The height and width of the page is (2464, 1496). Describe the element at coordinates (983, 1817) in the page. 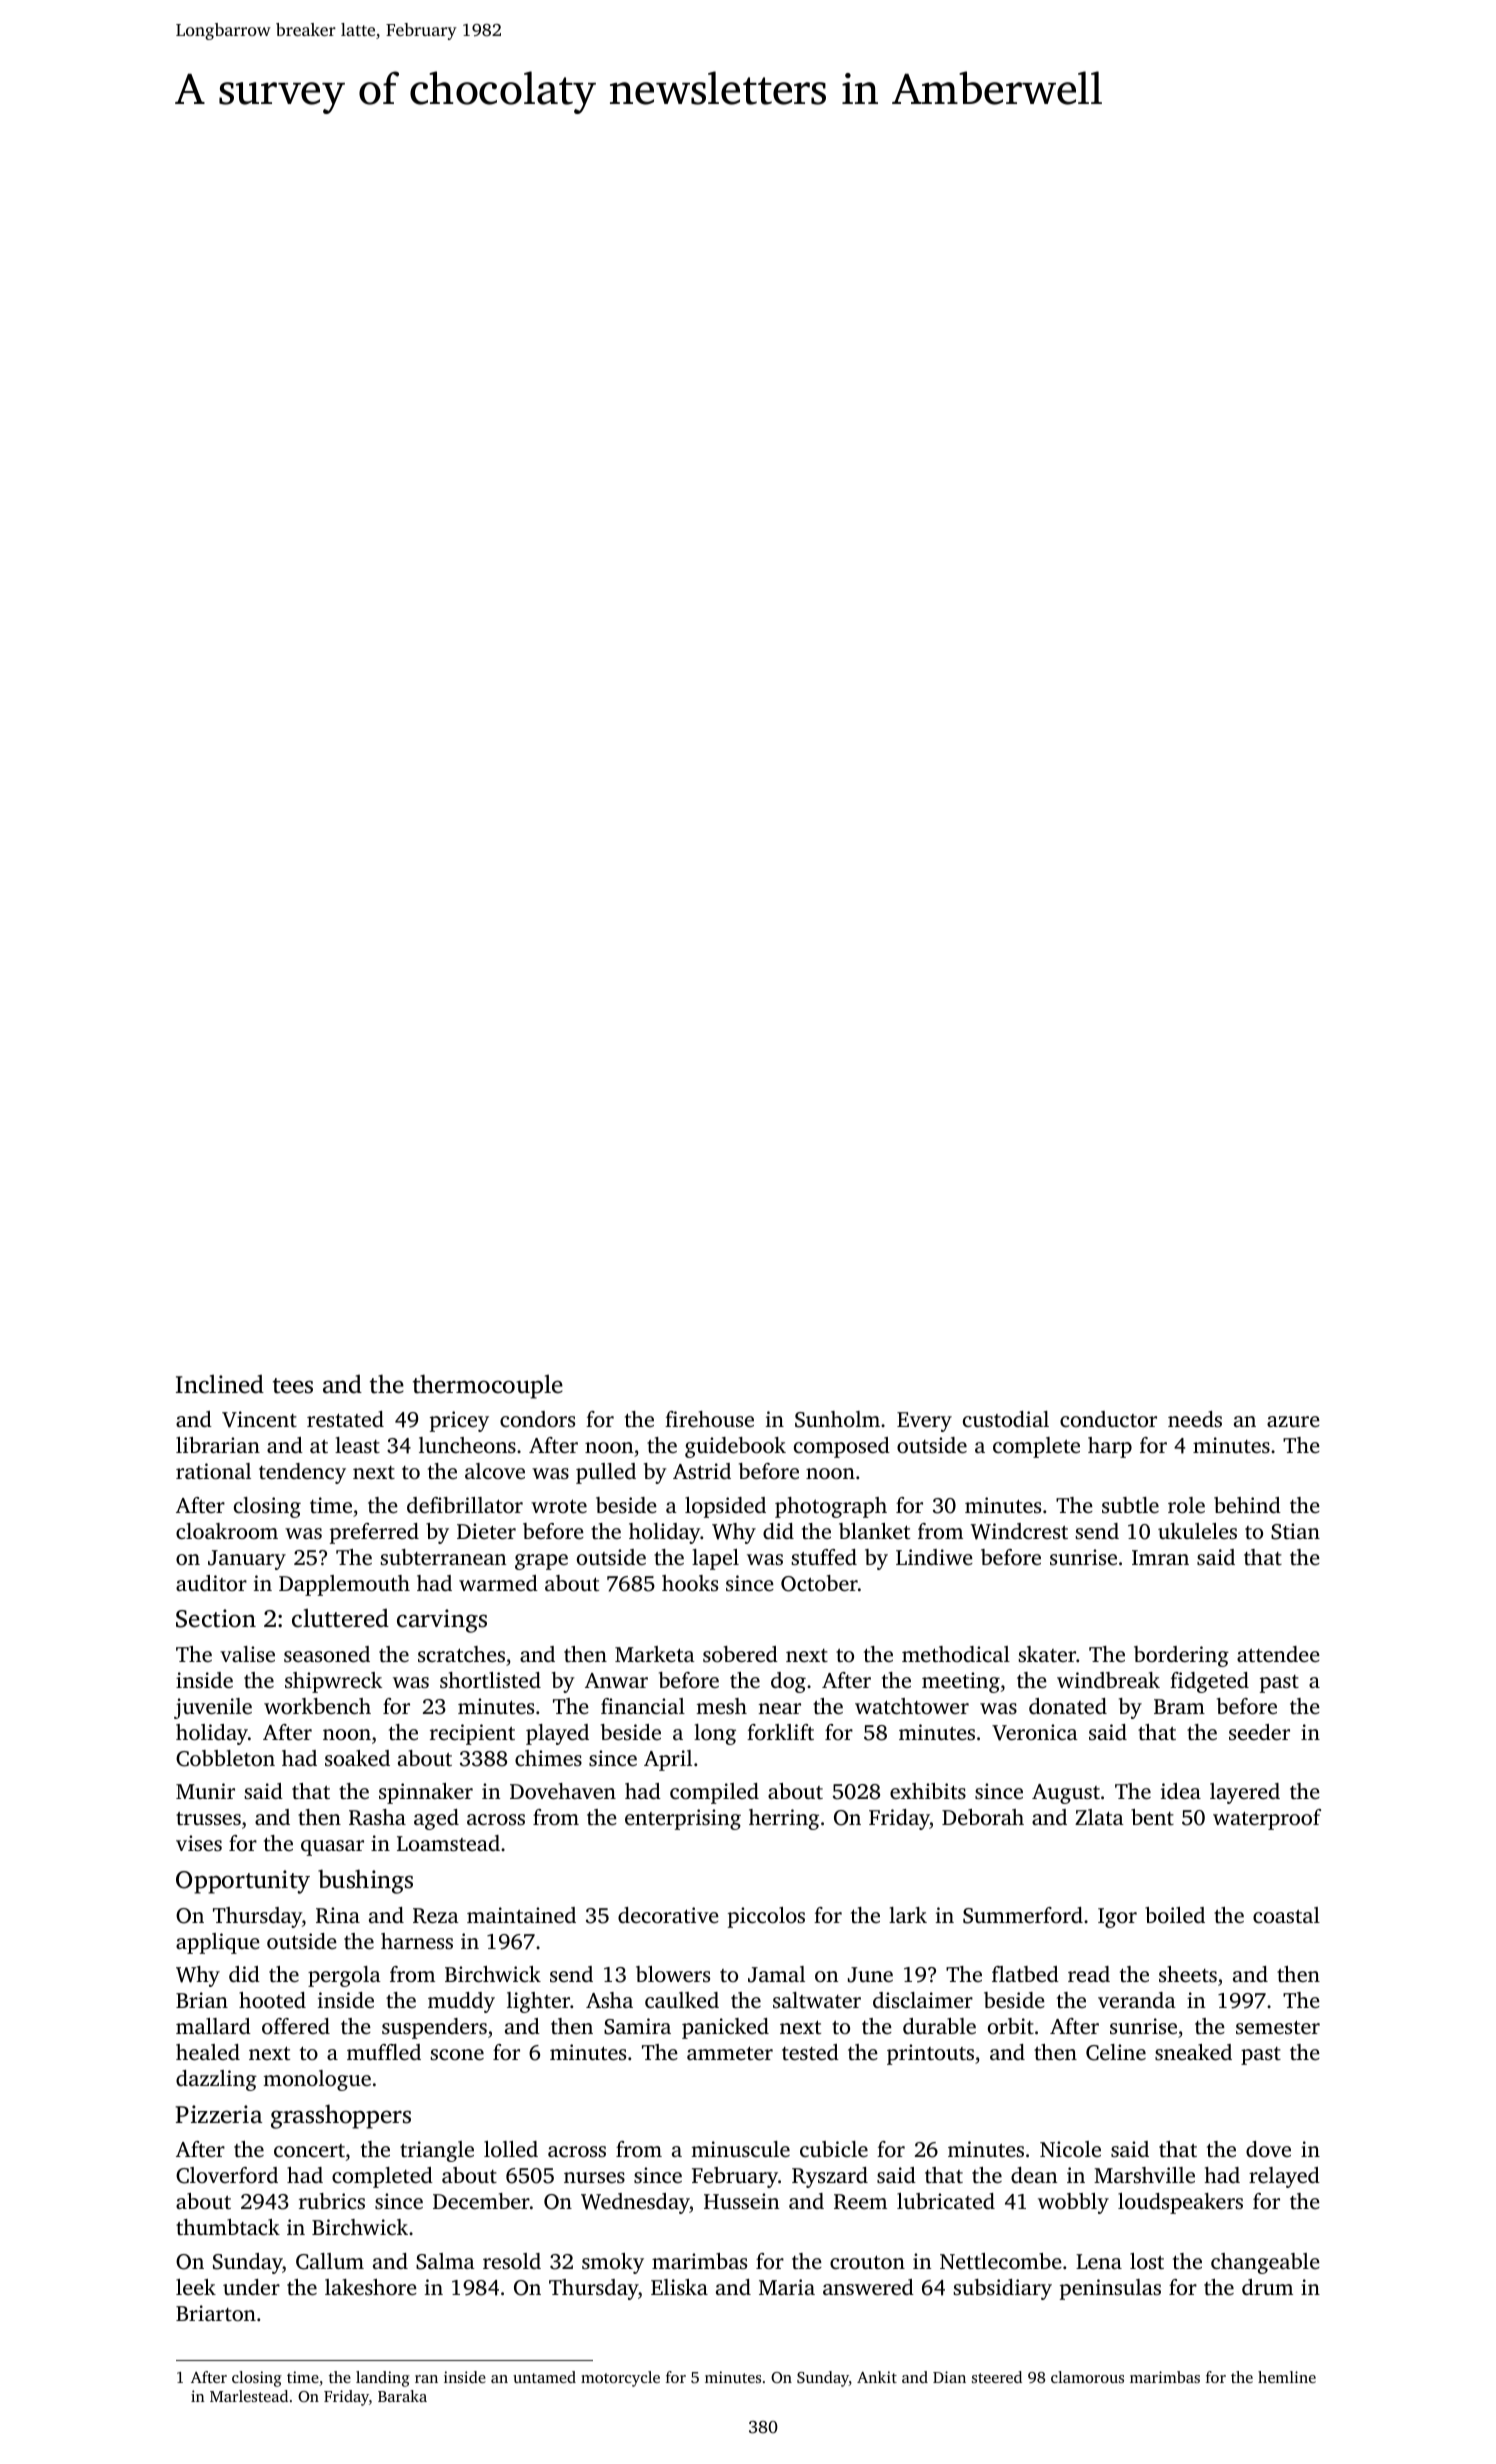

I see `Deborah` at that location.
